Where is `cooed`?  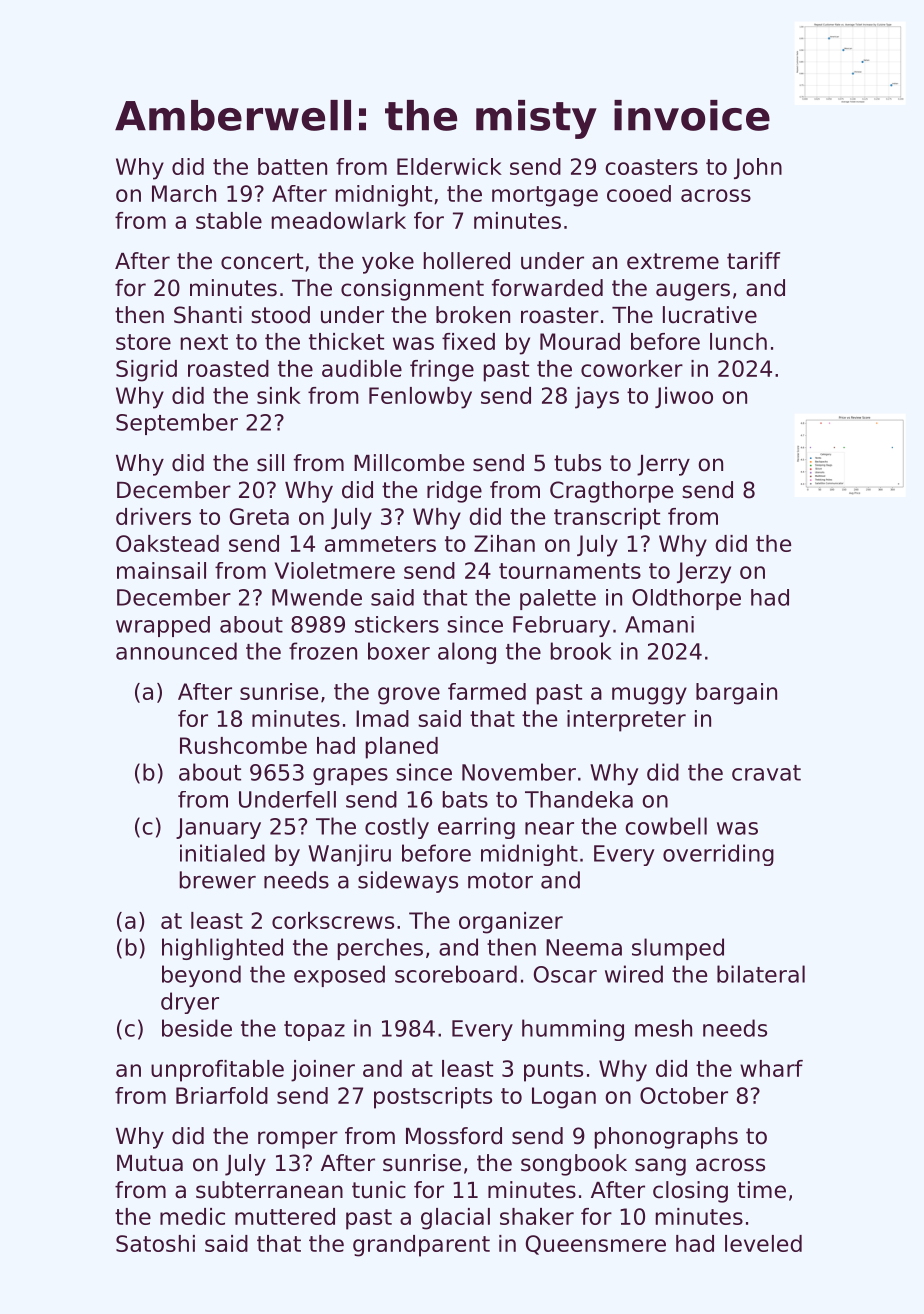 cooed is located at coordinates (639, 193).
